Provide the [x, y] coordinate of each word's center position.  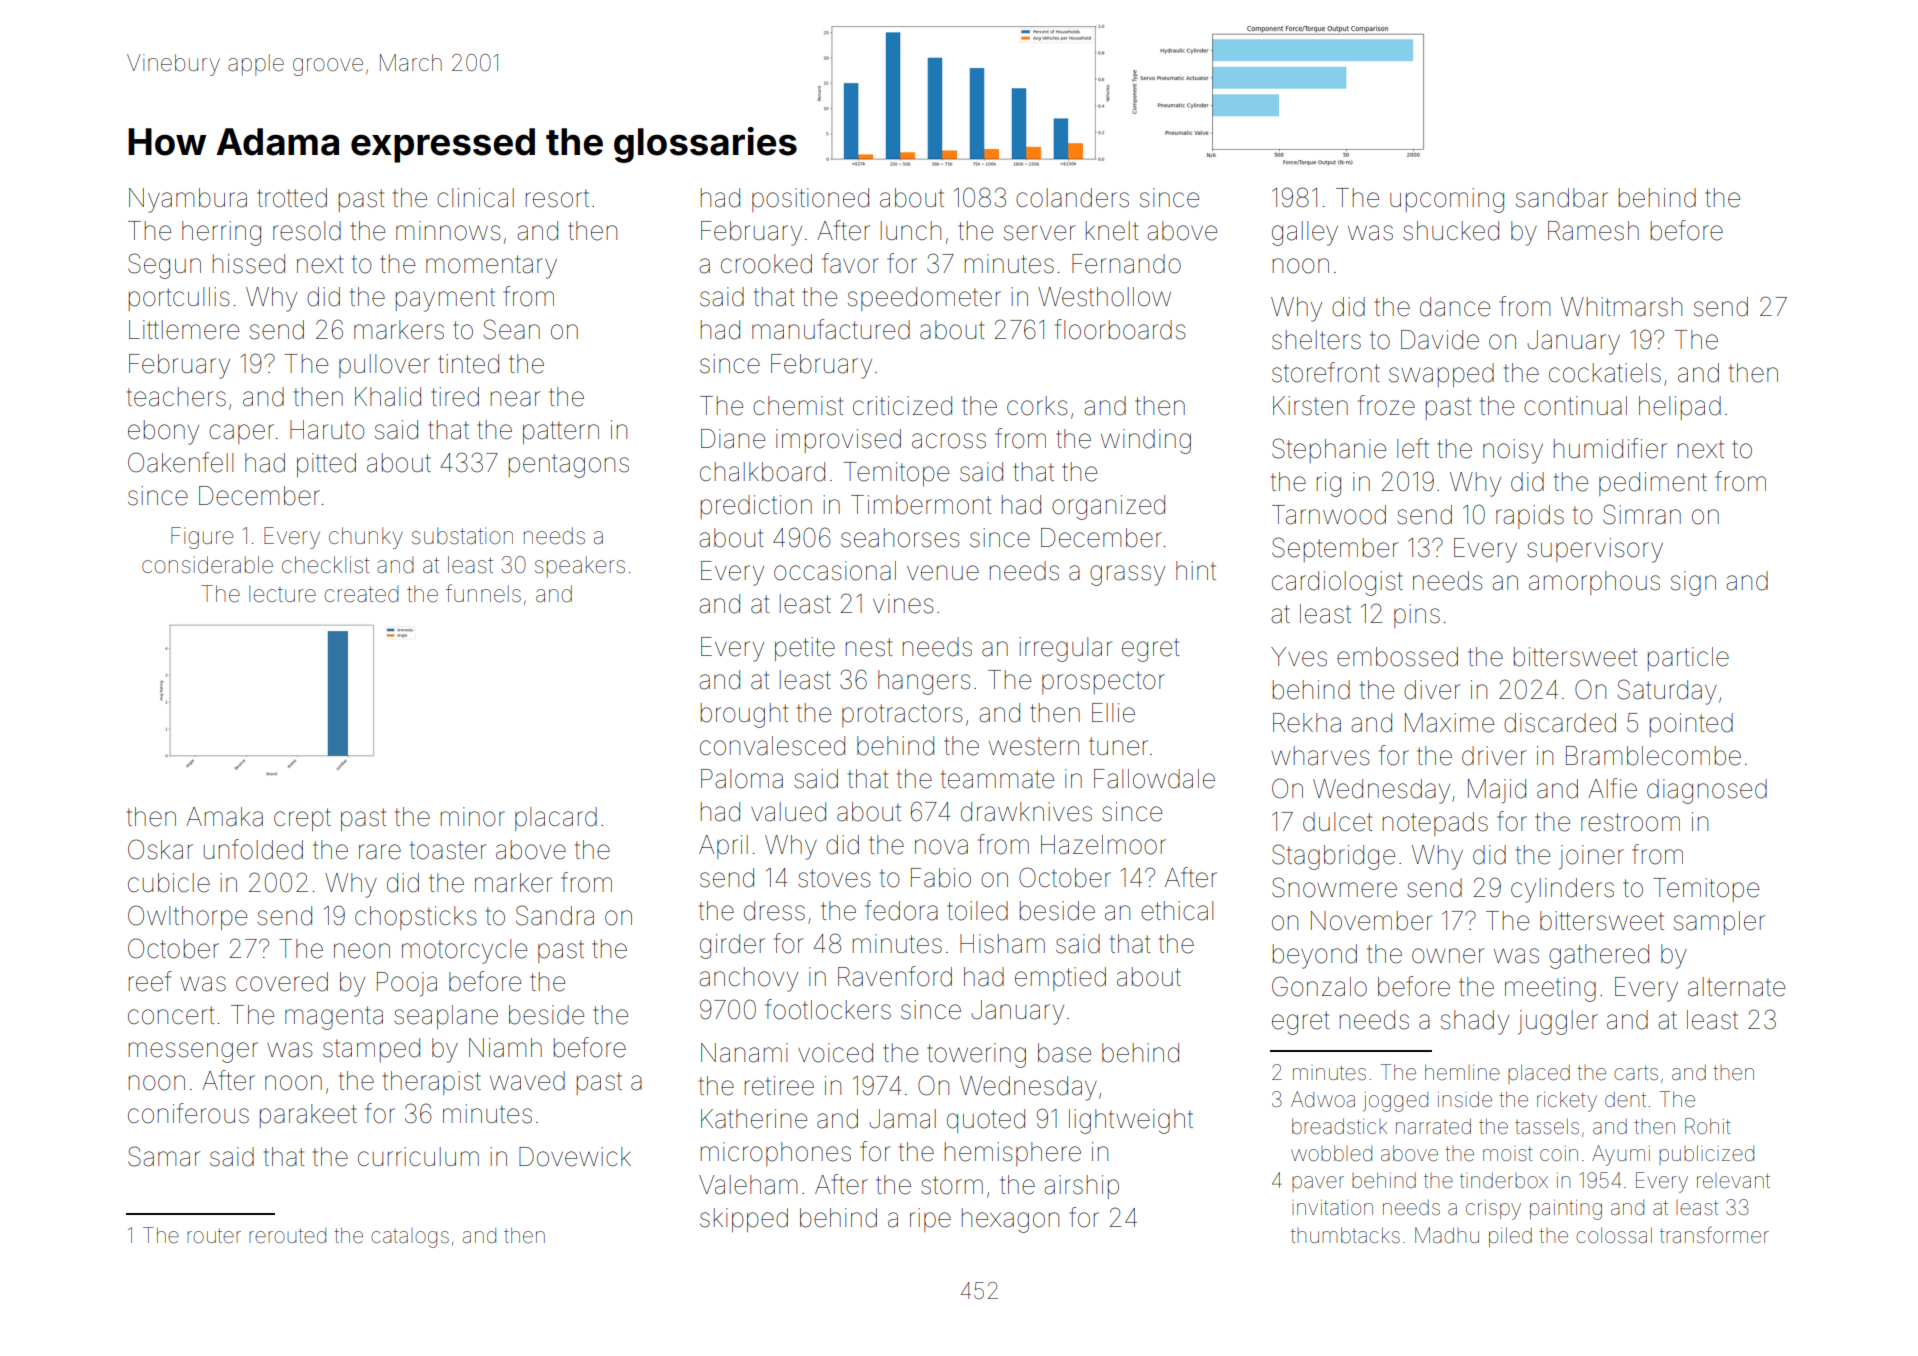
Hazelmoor [1103, 845]
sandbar [1562, 198]
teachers [176, 397]
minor [473, 817]
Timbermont [921, 505]
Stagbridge [1333, 857]
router [214, 1236]
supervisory [1595, 550]
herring [221, 233]
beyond [1315, 956]
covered [282, 982]
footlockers [828, 1009]
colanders [1072, 198]
